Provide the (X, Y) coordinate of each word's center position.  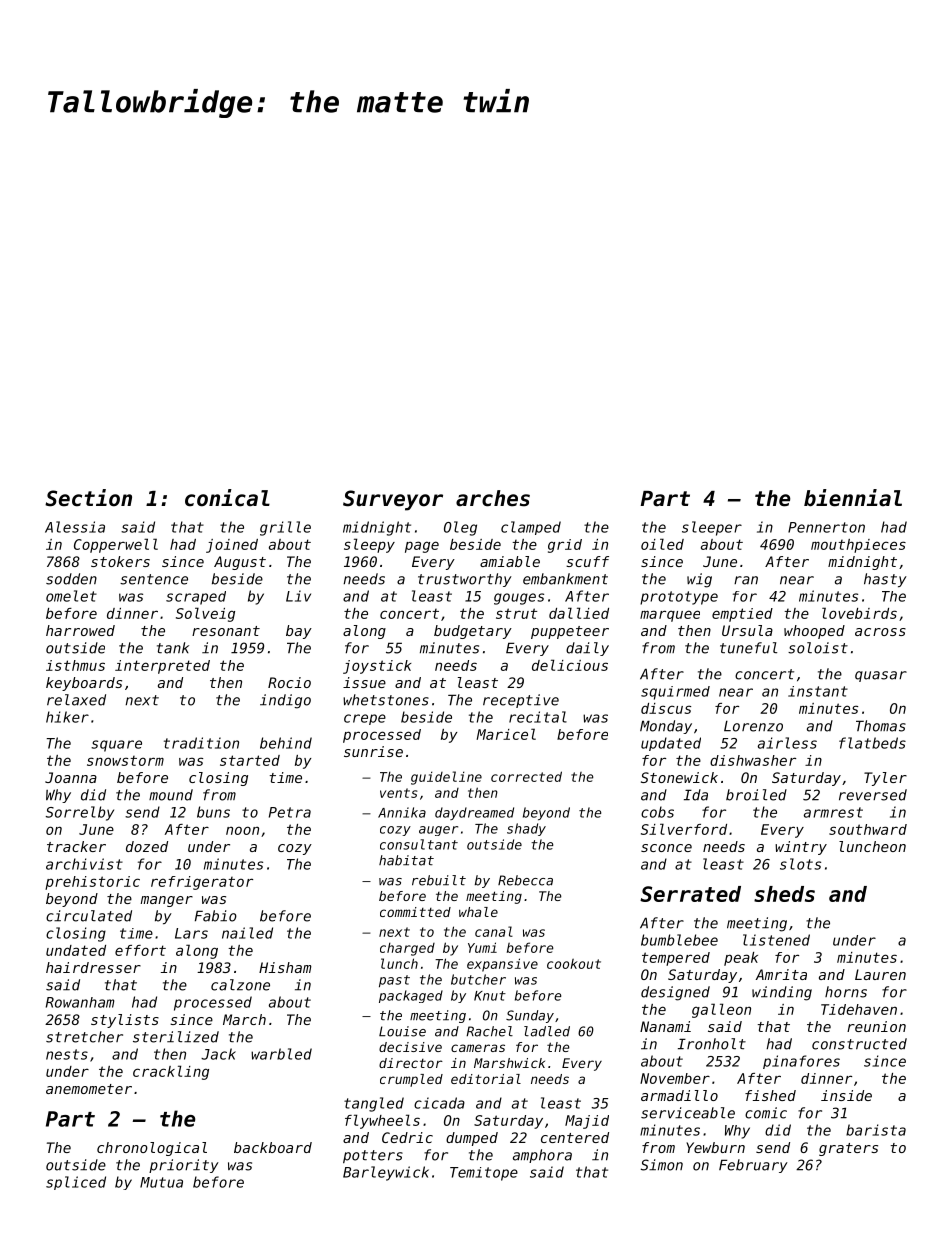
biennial (853, 498)
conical (227, 498)
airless (787, 743)
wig (699, 580)
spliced (76, 1183)
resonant (226, 631)
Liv (298, 596)
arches (493, 498)
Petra (290, 812)
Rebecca (525, 880)
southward (868, 829)
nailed (247, 933)
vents (399, 793)
